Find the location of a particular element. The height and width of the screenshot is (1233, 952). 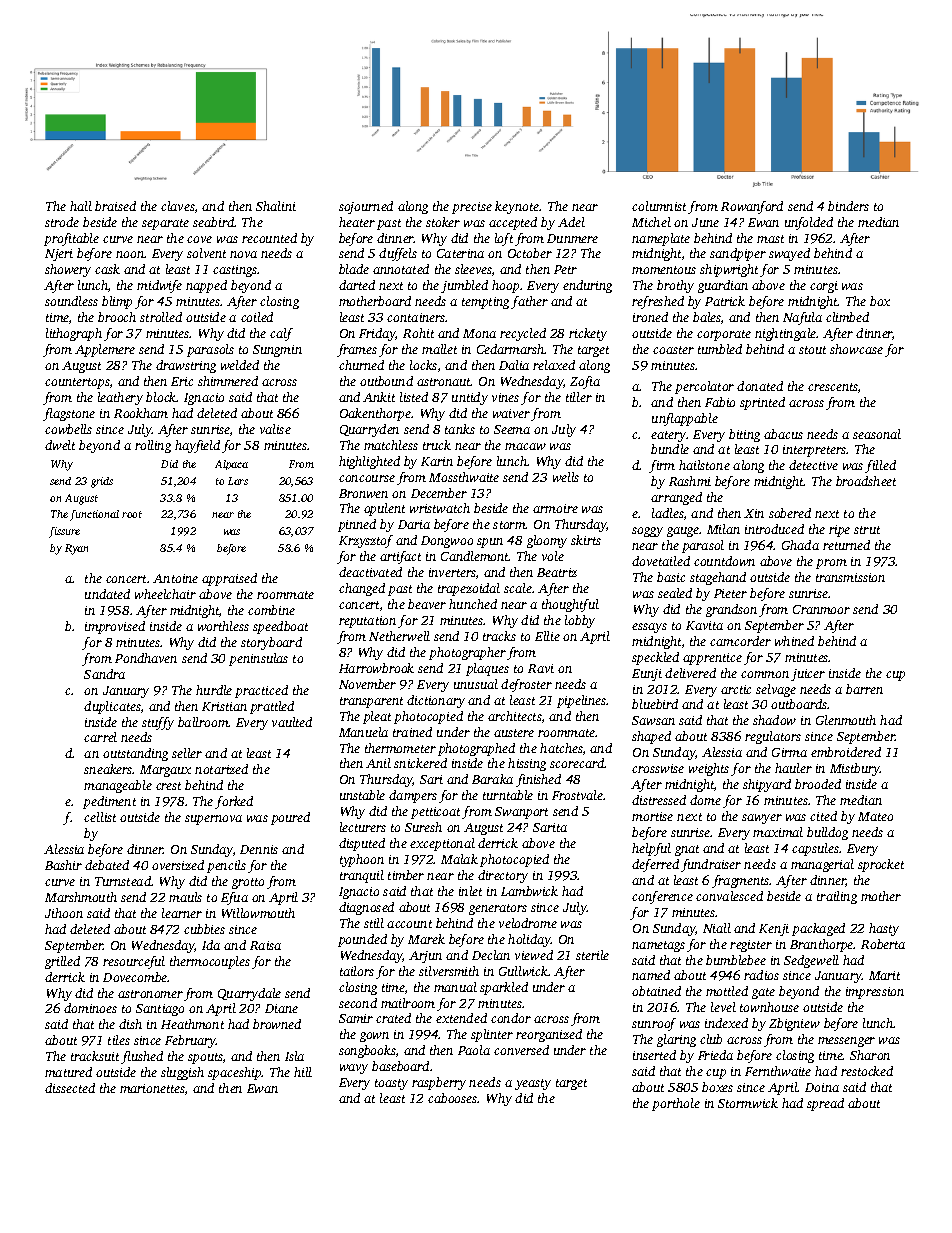

columnist is located at coordinates (659, 206).
